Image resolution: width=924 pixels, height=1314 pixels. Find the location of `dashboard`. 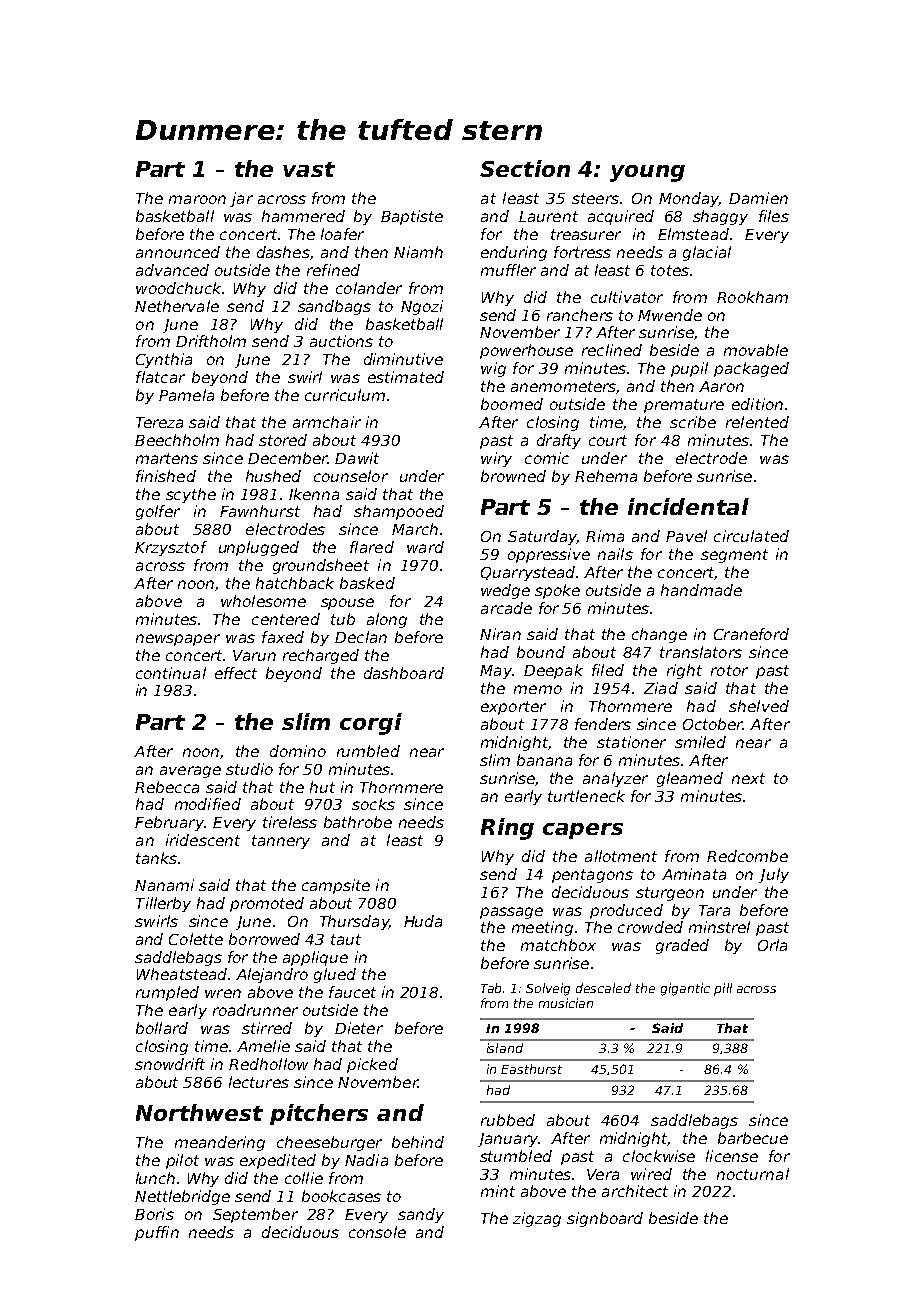

dashboard is located at coordinates (404, 673).
